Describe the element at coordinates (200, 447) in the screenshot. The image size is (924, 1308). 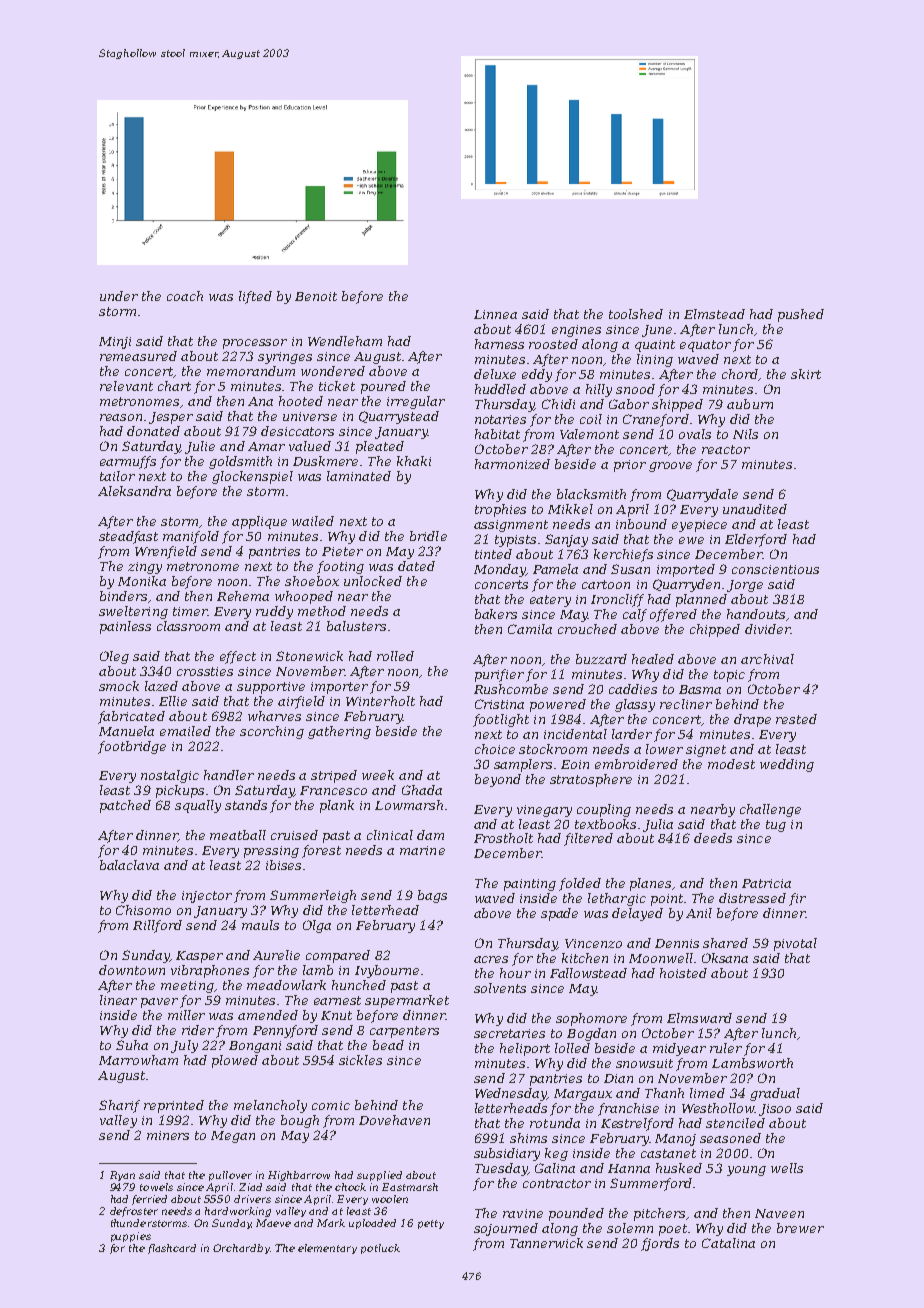
I see `Julie` at that location.
